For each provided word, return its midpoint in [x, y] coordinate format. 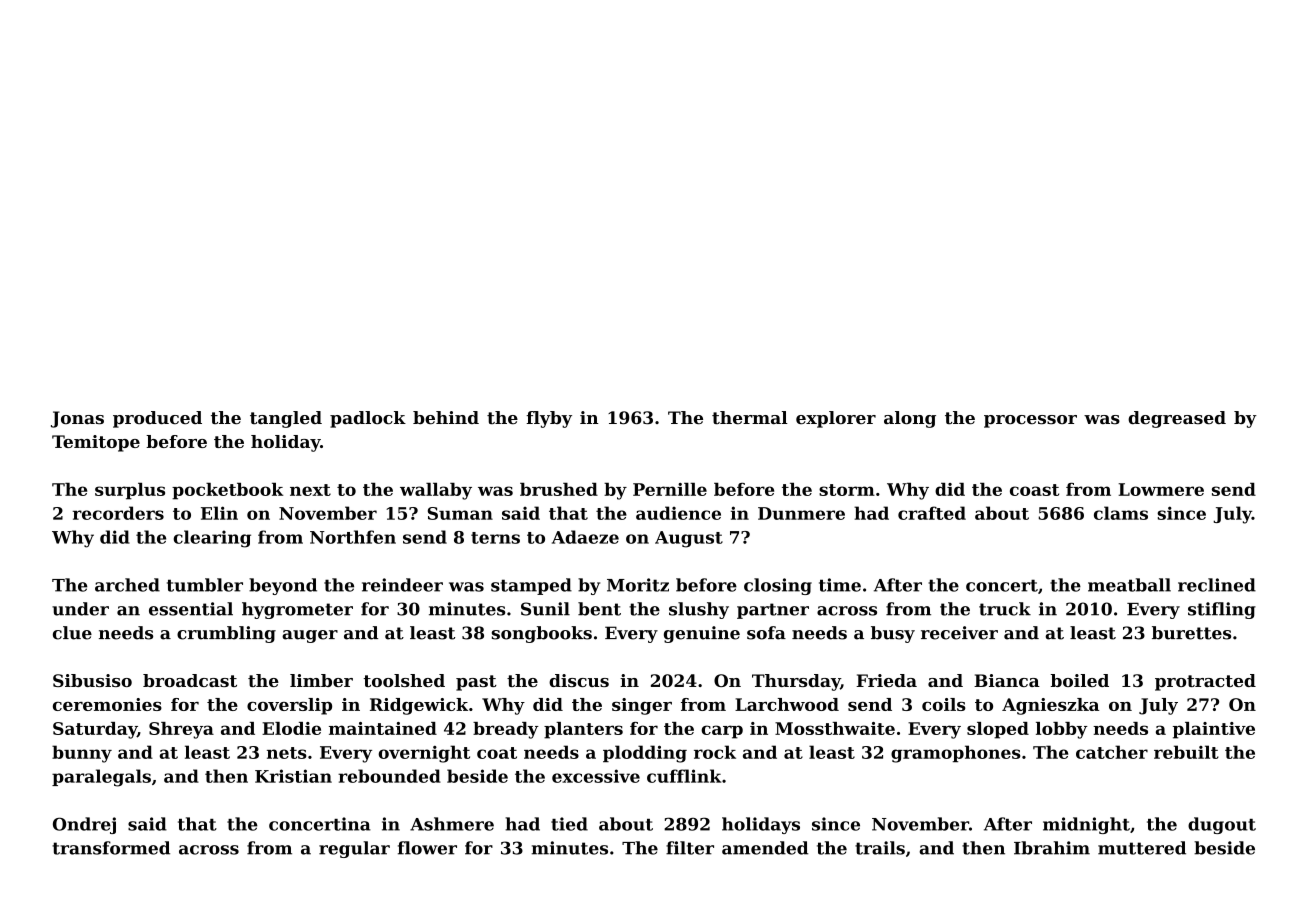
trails [880, 848]
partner [773, 611]
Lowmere [1161, 489]
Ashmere [452, 824]
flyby [549, 419]
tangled [286, 419]
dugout [1222, 825]
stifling [1222, 610]
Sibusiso [92, 680]
